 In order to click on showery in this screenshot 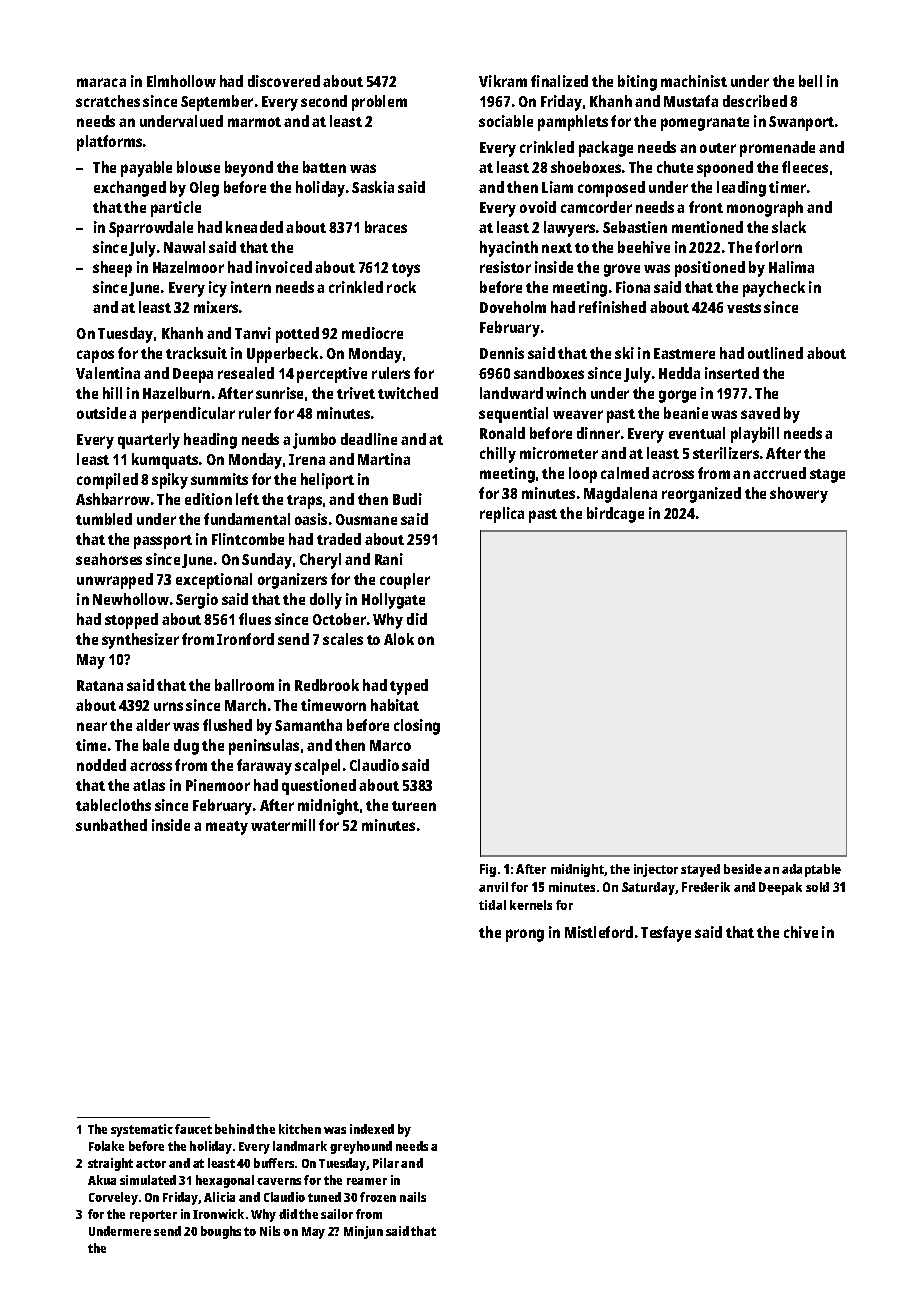, I will do `click(799, 495)`.
